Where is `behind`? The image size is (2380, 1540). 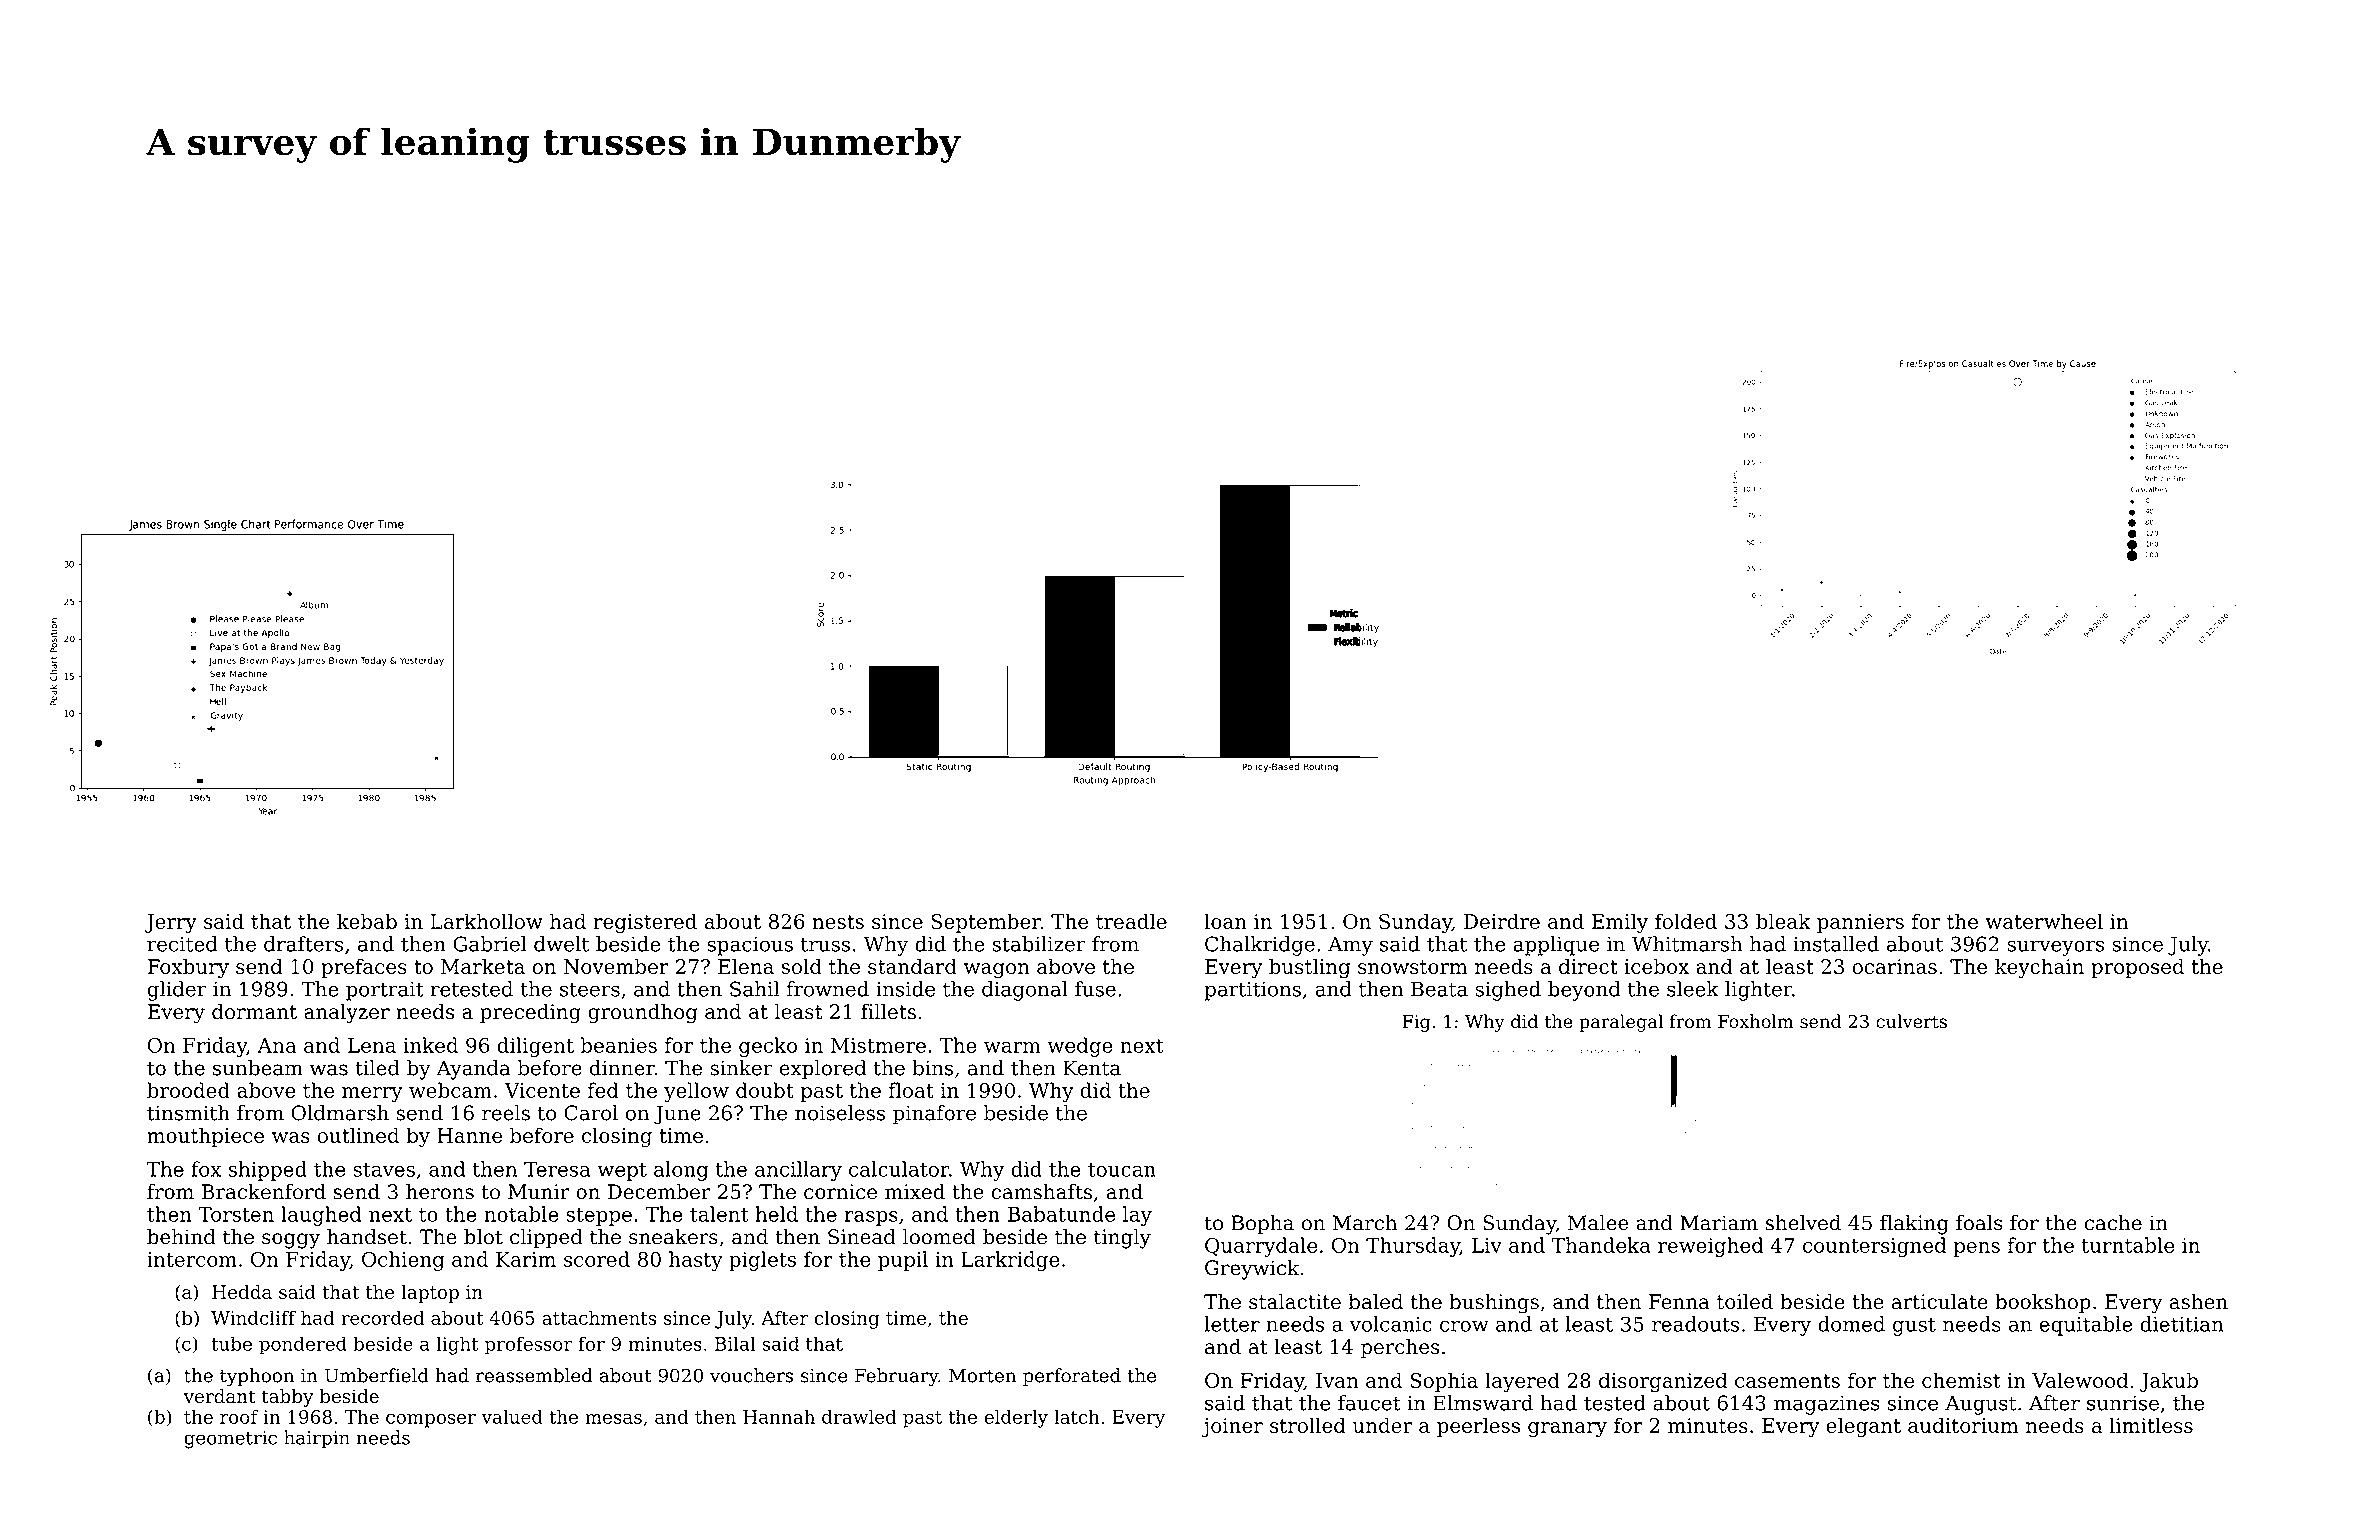 behind is located at coordinates (181, 1237).
